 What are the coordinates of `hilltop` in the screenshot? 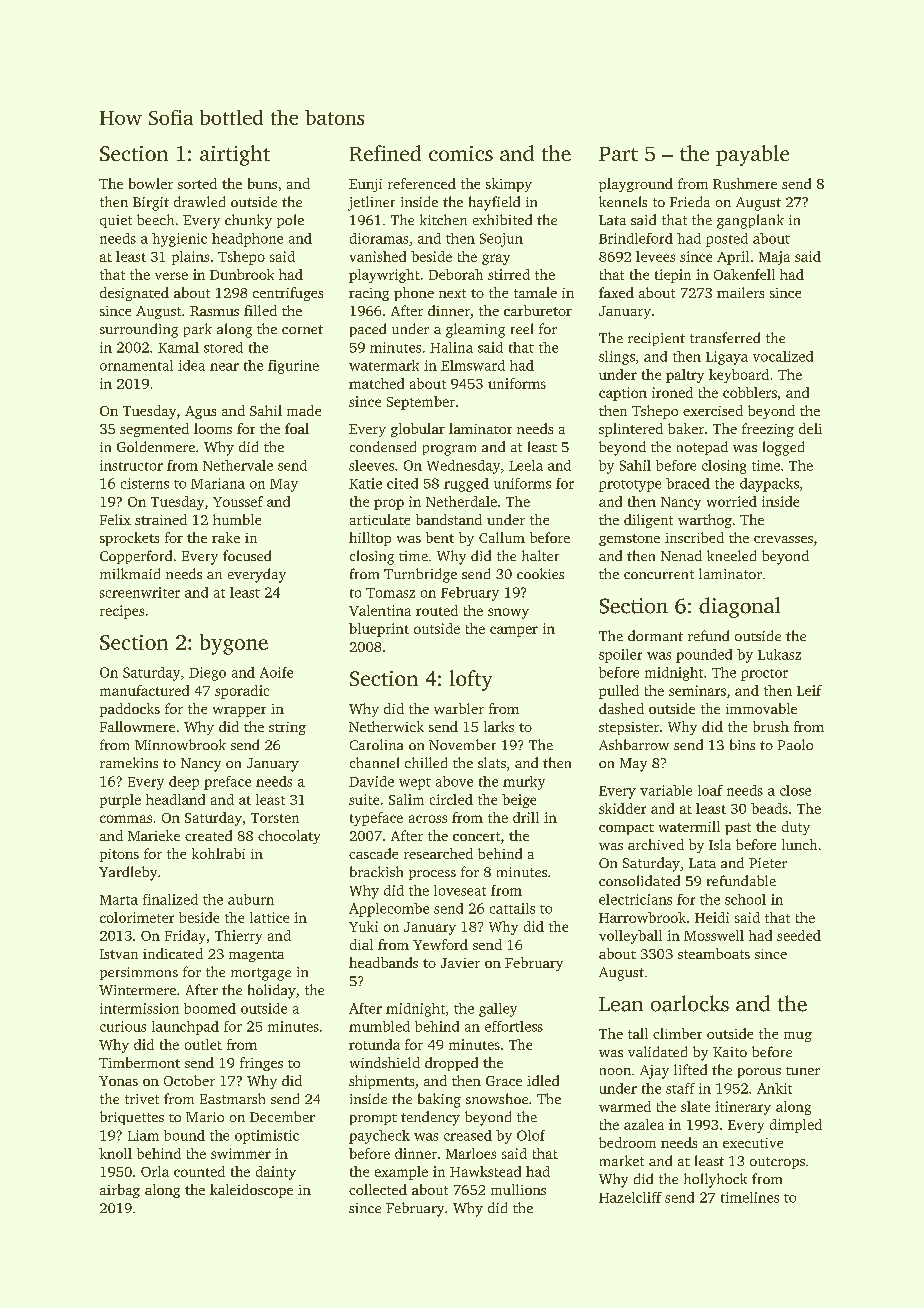 It's located at (370, 539).
